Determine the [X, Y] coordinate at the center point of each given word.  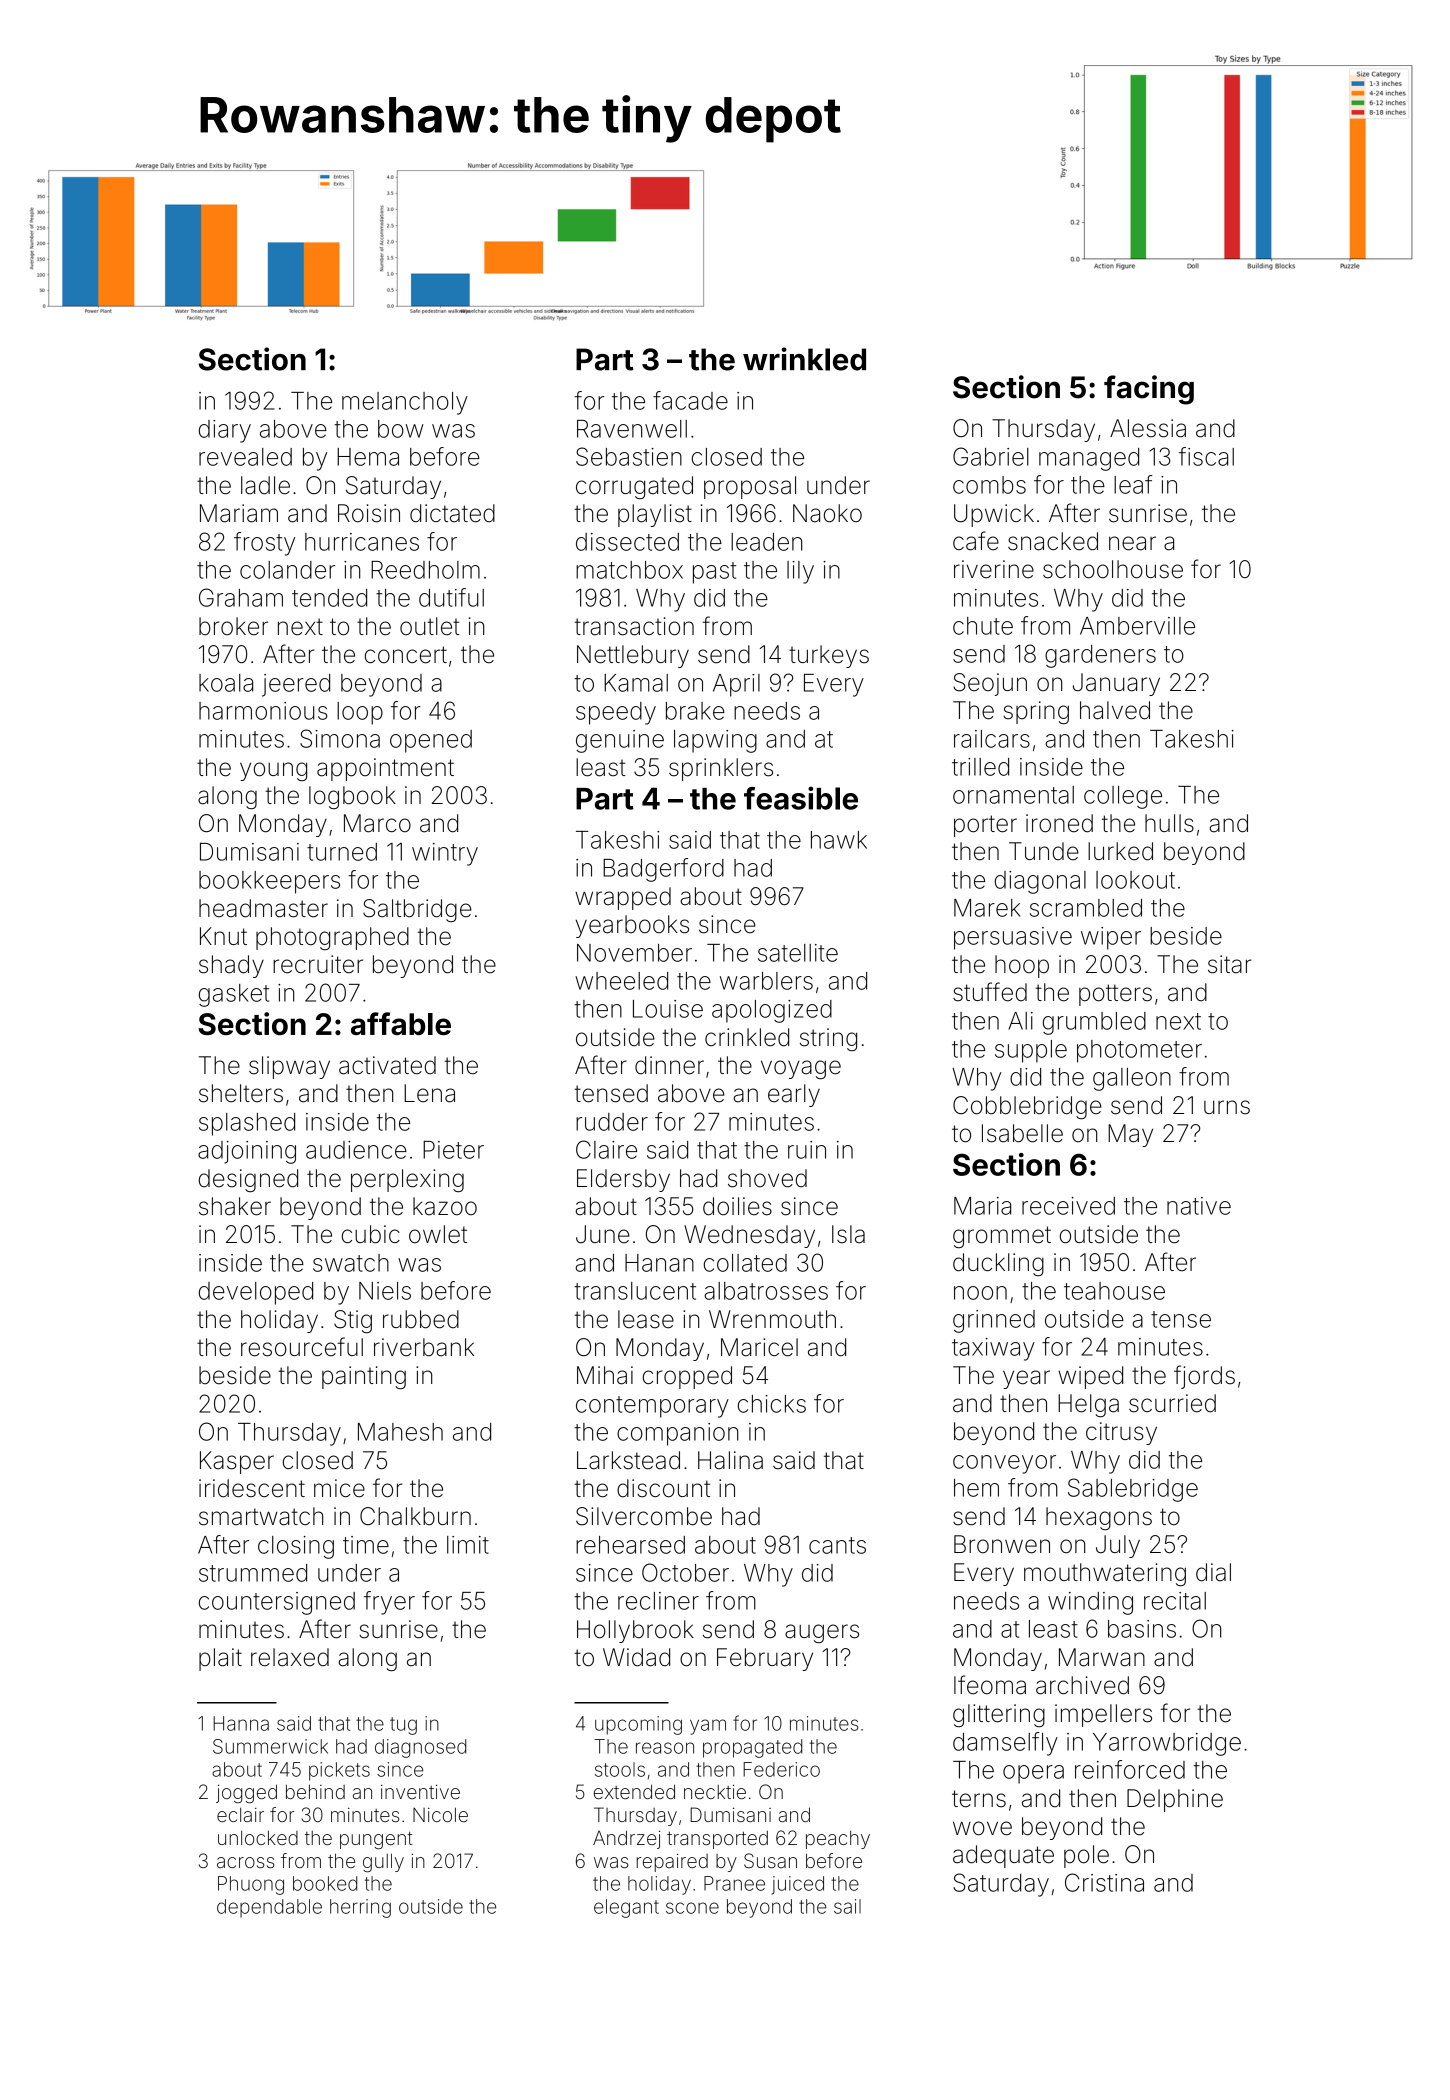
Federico [781, 1769]
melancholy [405, 403]
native [1199, 1206]
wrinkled [804, 359]
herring [360, 1908]
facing [1149, 390]
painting [364, 1377]
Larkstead [628, 1460]
